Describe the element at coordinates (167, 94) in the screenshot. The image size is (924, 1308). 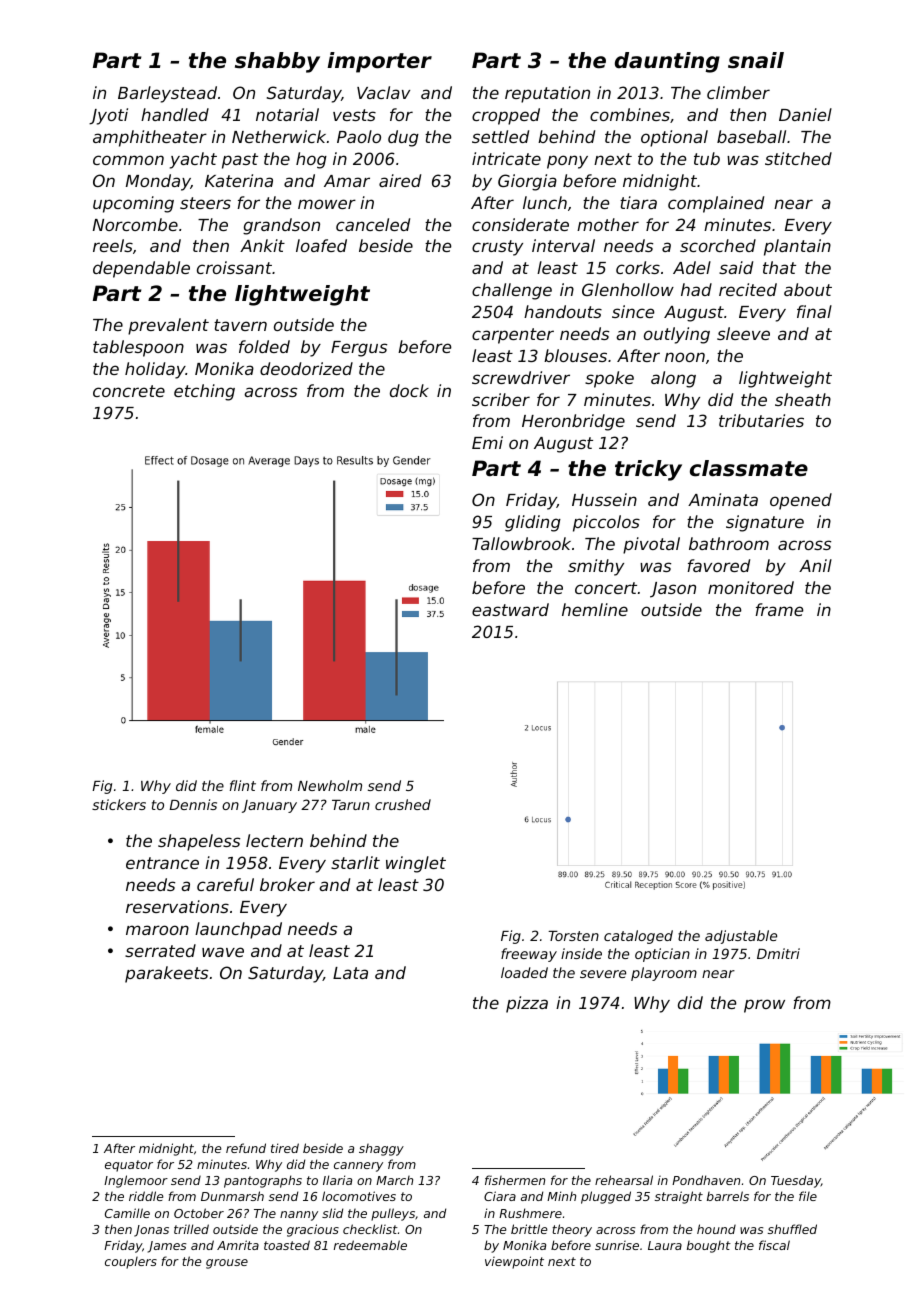
I see `Barleystead` at that location.
